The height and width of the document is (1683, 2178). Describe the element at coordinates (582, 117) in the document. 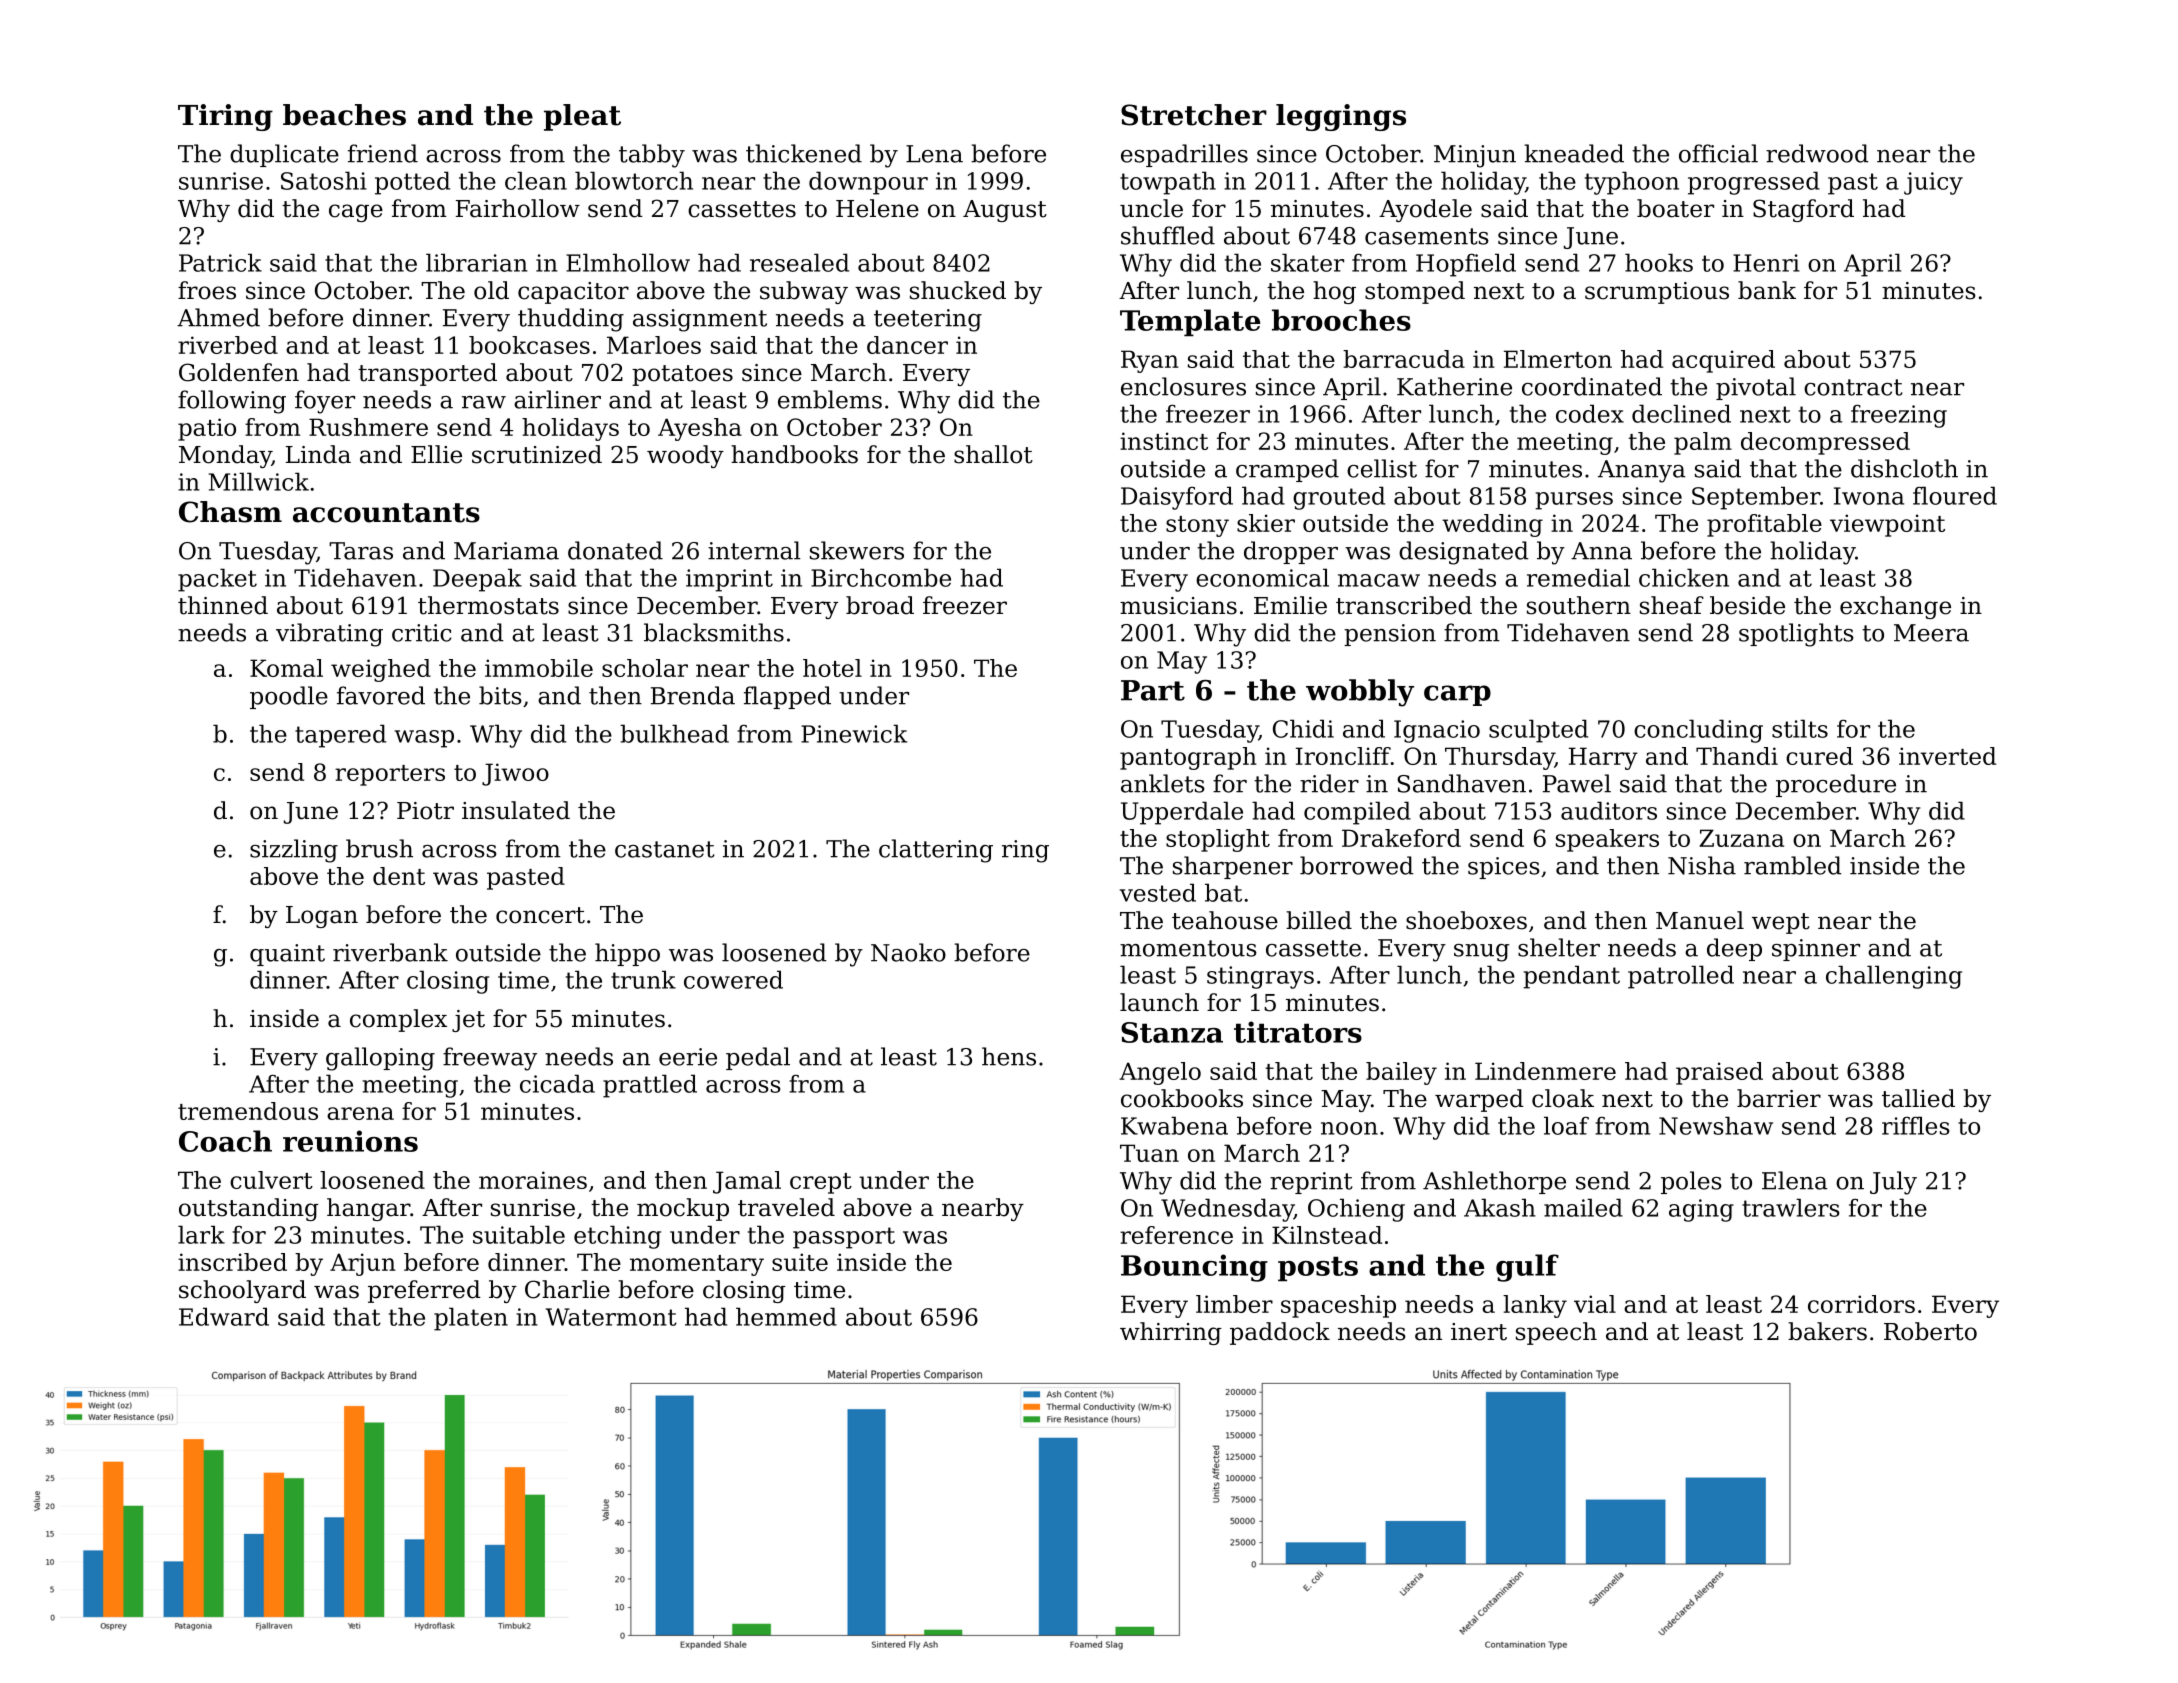

I see `pleat` at that location.
